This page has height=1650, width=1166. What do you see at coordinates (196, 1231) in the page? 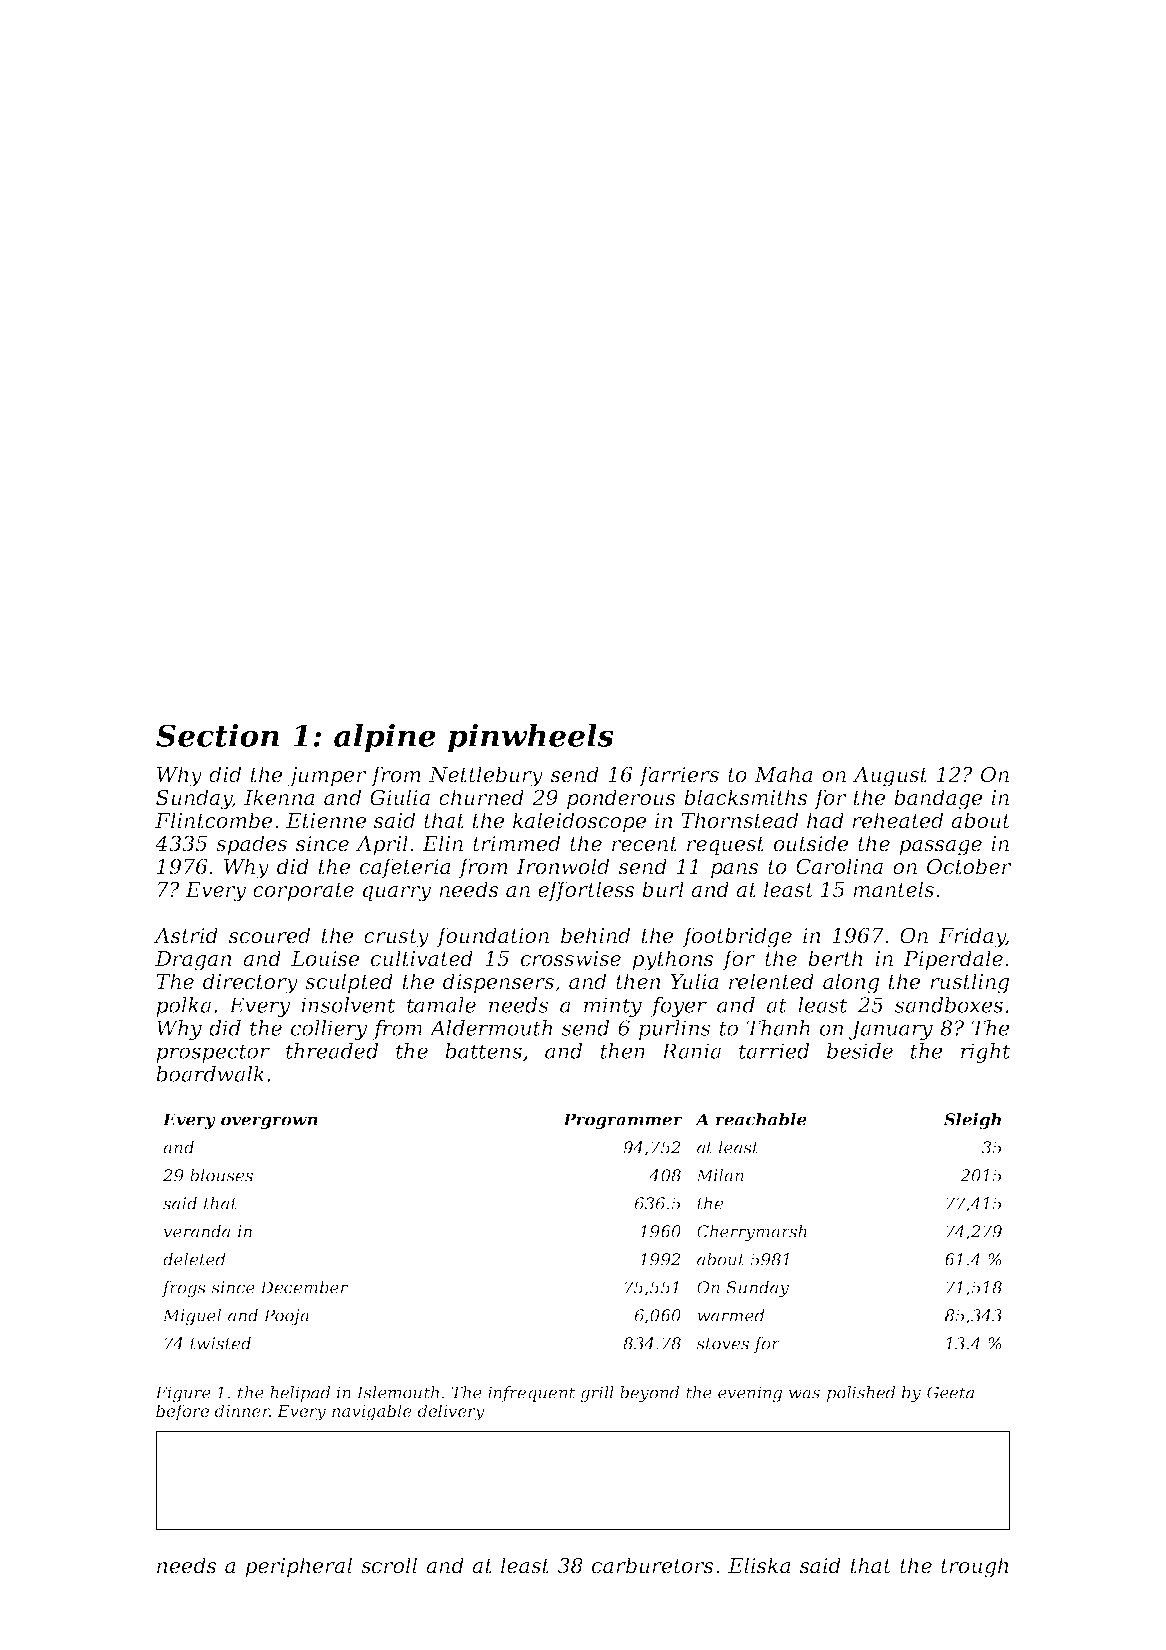
I see `veranda` at bounding box center [196, 1231].
